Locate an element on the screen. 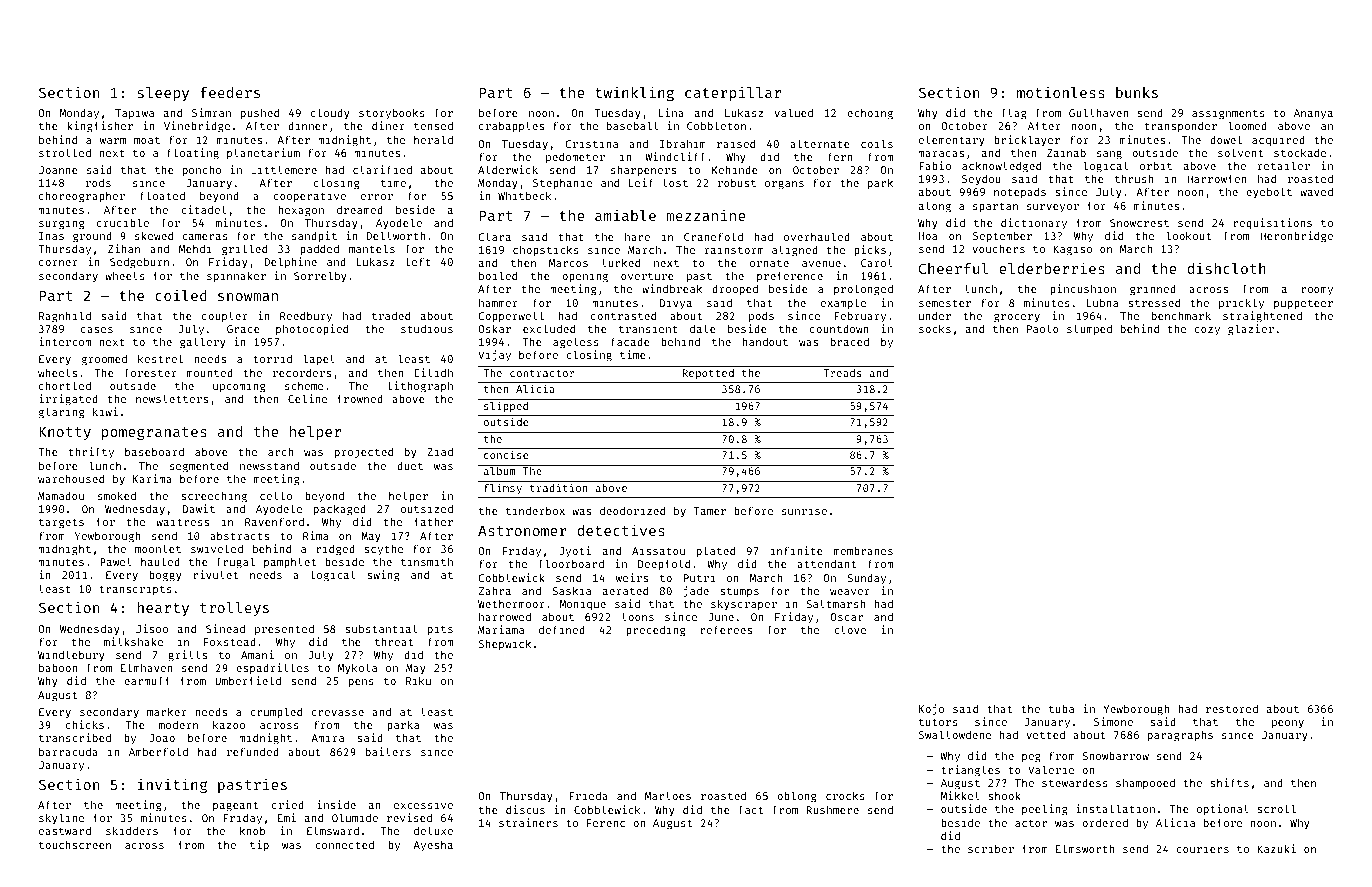 This screenshot has width=1372, height=887. sang is located at coordinates (1109, 155).
